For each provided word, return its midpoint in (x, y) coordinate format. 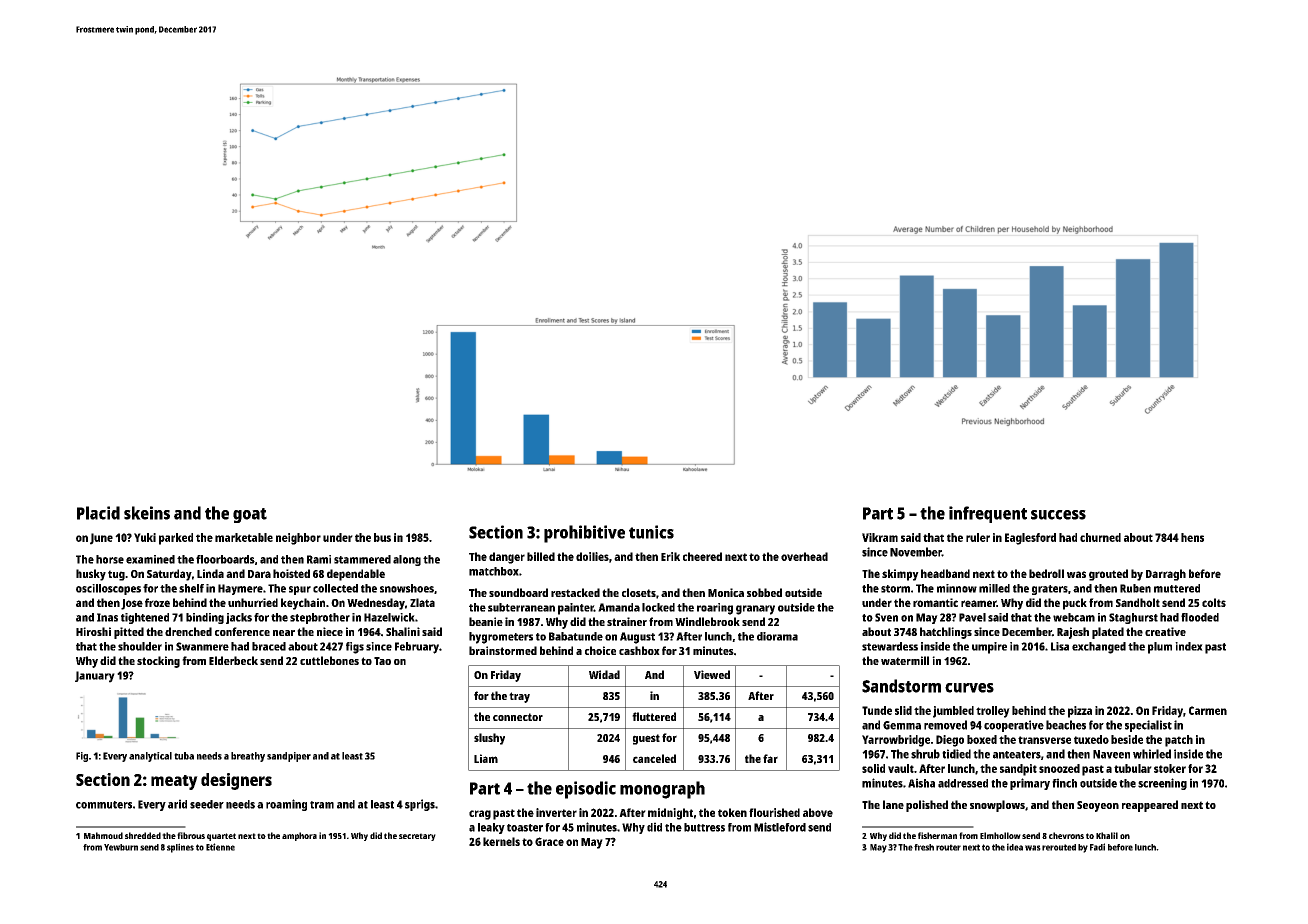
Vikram (880, 537)
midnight (670, 814)
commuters (104, 805)
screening (1162, 784)
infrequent (988, 514)
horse (110, 559)
